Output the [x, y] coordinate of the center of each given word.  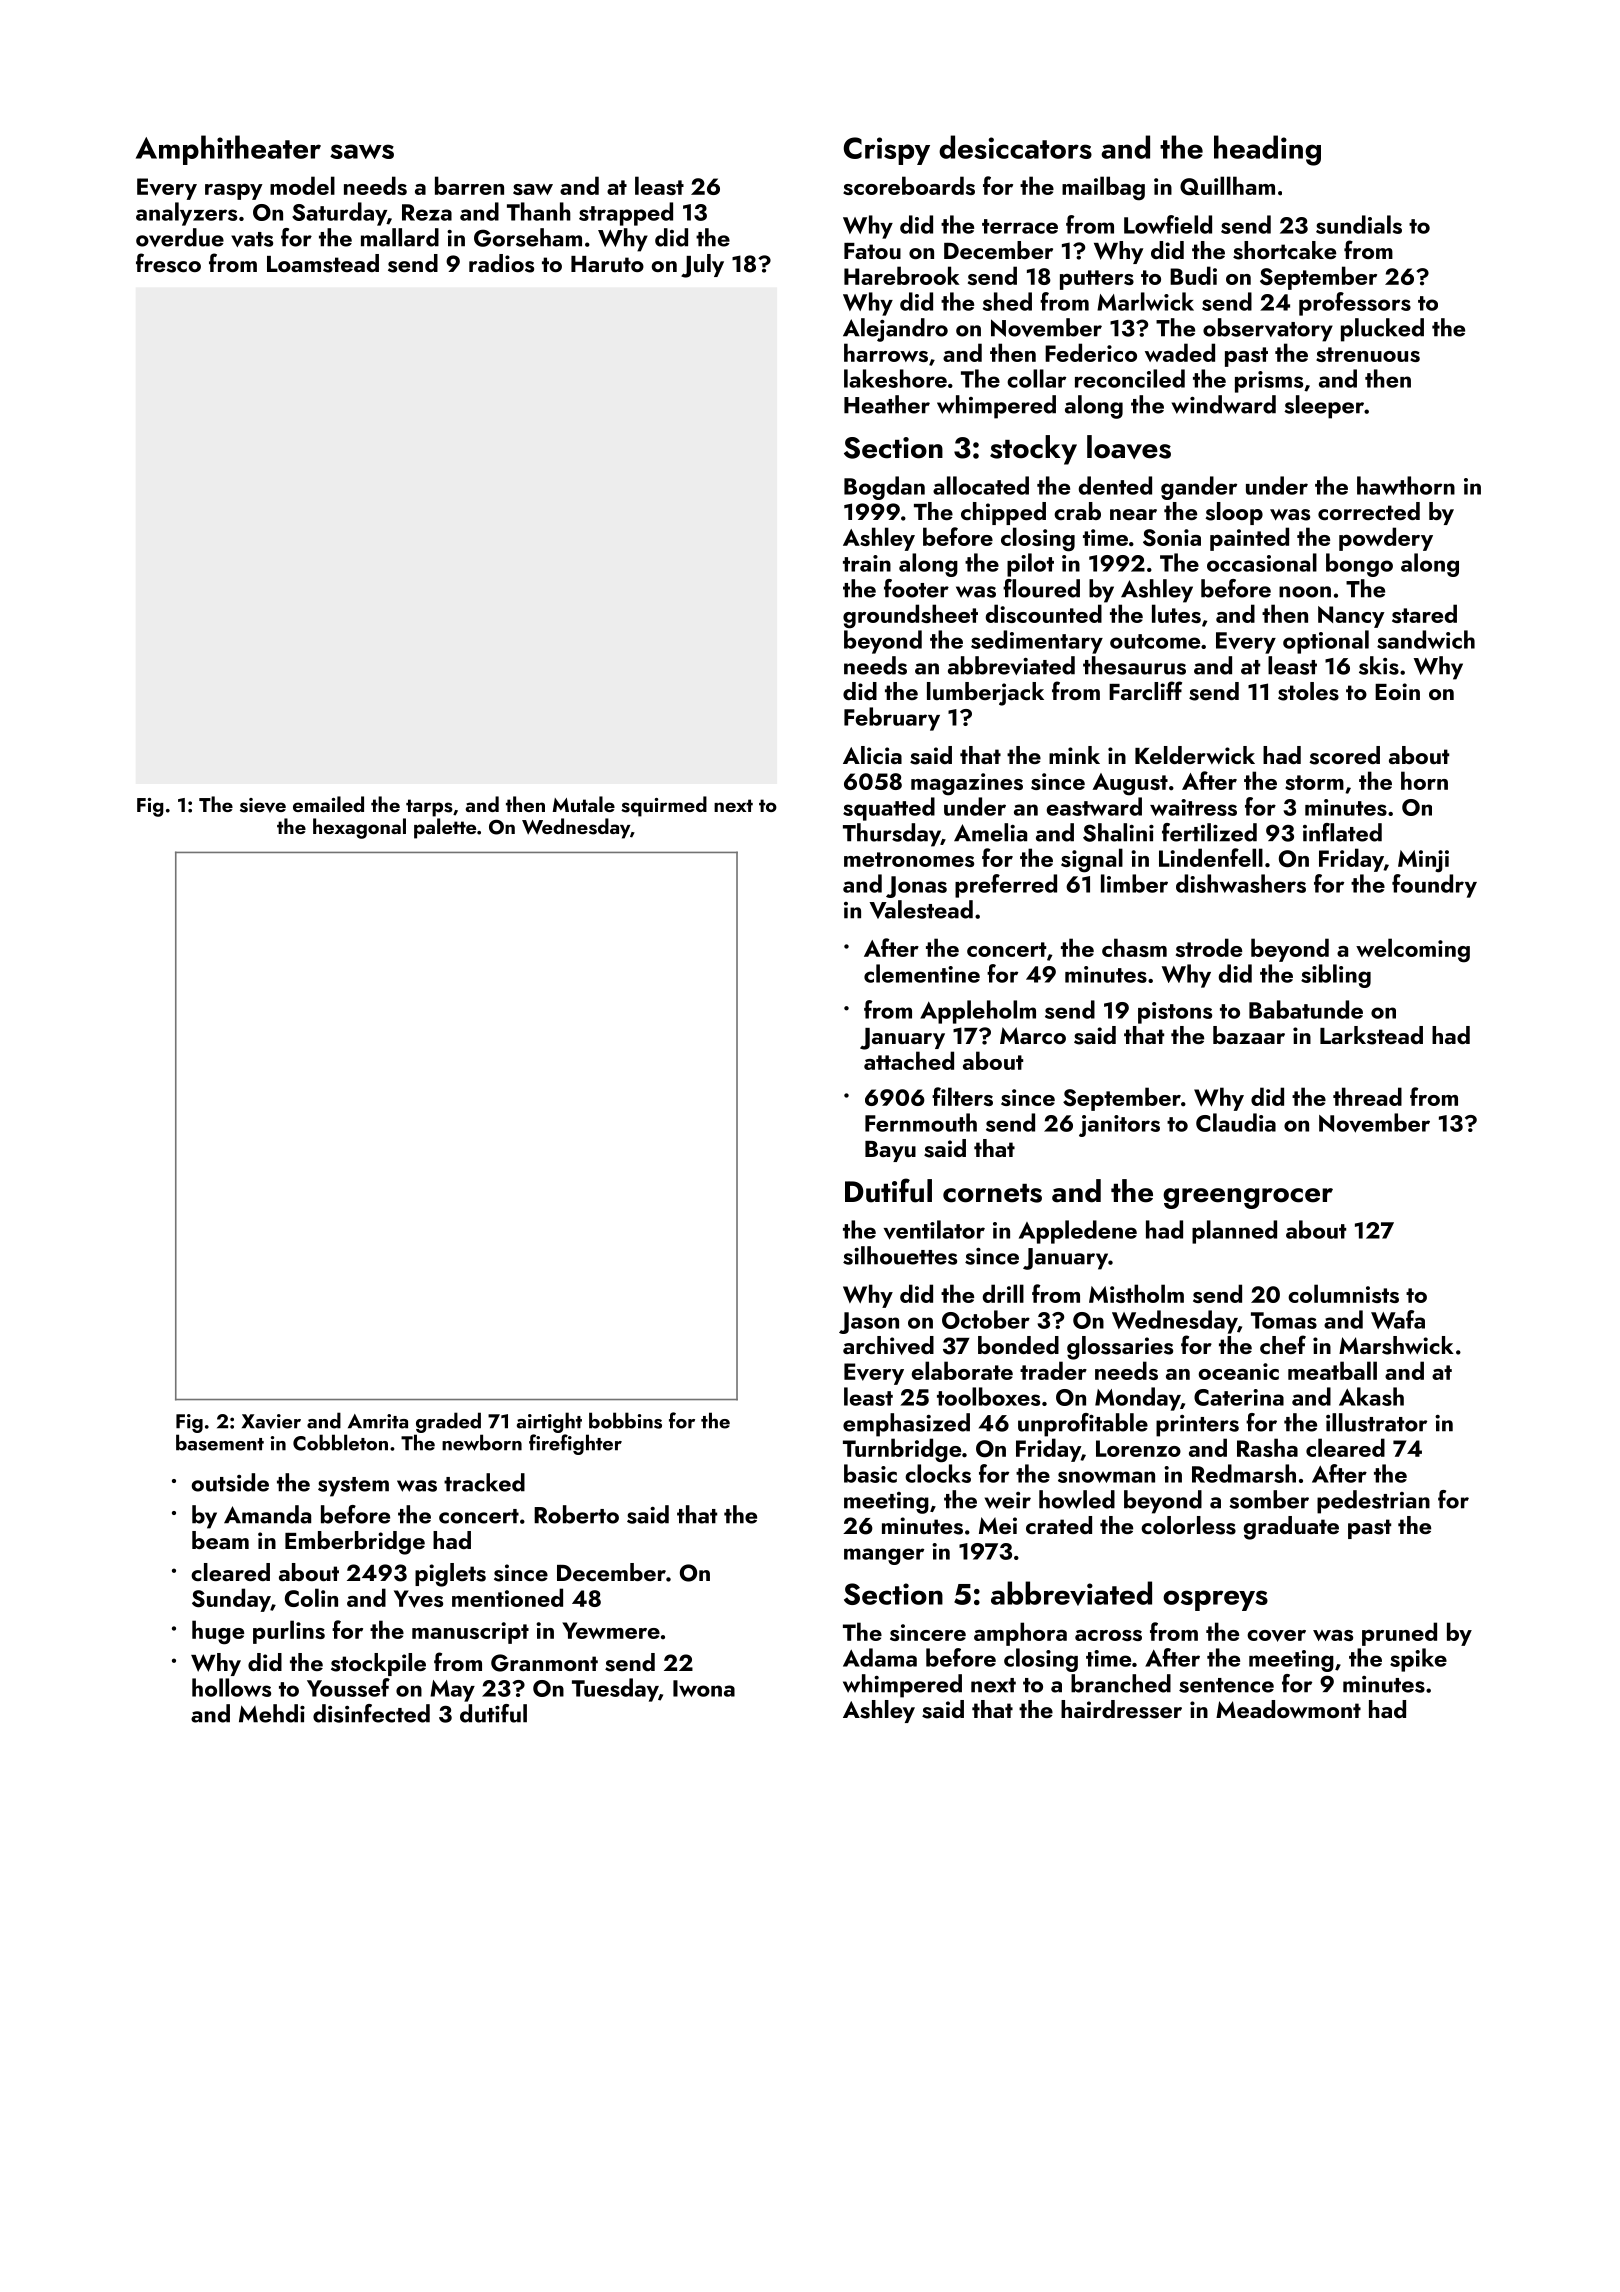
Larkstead [1371, 1035]
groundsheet [910, 616]
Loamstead [323, 263]
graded [448, 1422]
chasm [1134, 947]
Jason [869, 1323]
